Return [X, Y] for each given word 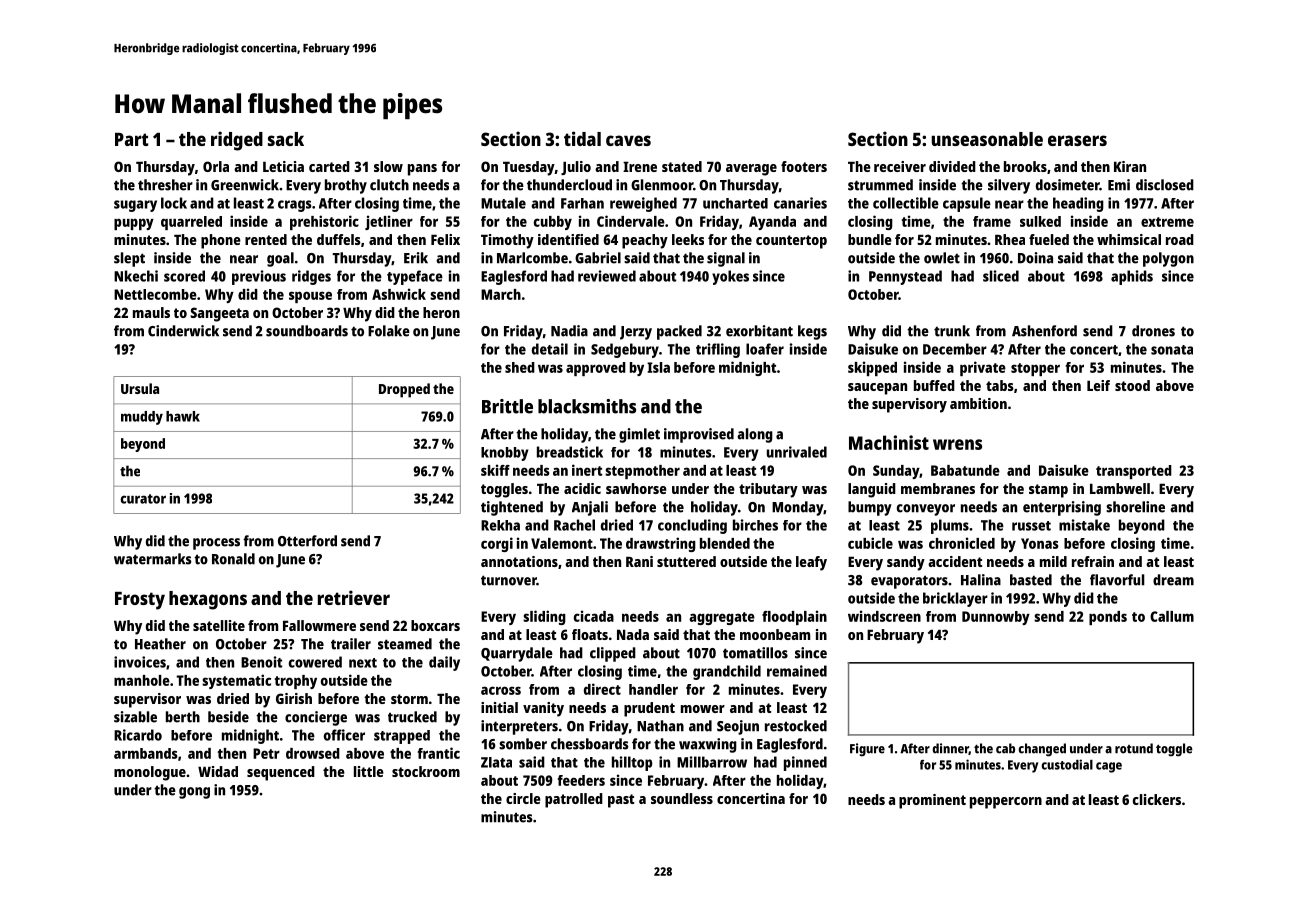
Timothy [507, 241]
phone [221, 241]
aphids [1132, 277]
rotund [1134, 748]
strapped [402, 737]
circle [523, 798]
